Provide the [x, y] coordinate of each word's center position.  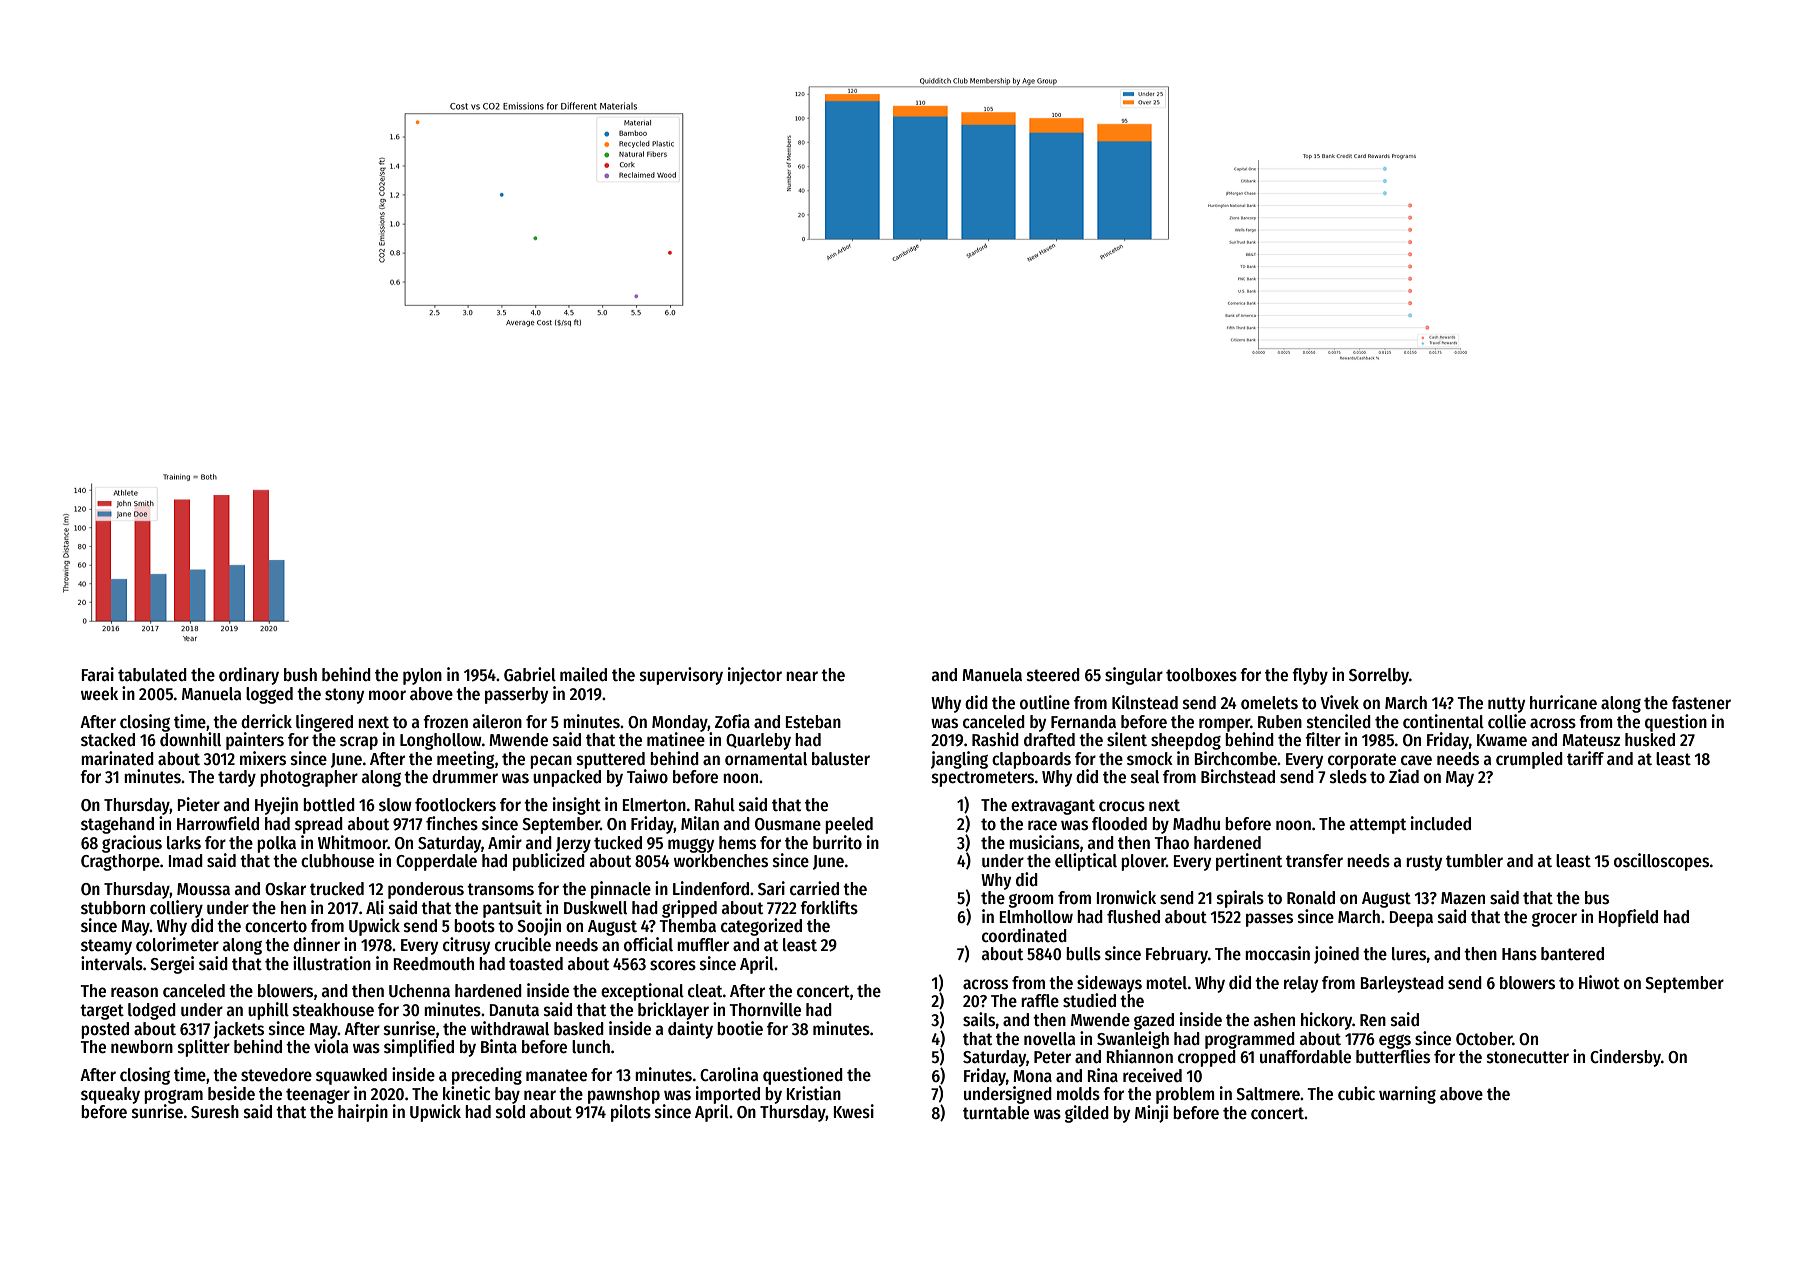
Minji [1151, 1114]
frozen [445, 722]
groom [1031, 901]
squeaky [110, 1095]
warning [1407, 1095]
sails [979, 1019]
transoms [500, 889]
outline [1045, 702]
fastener [1701, 703]
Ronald [1311, 898]
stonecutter [1528, 1057]
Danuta [514, 1010]
